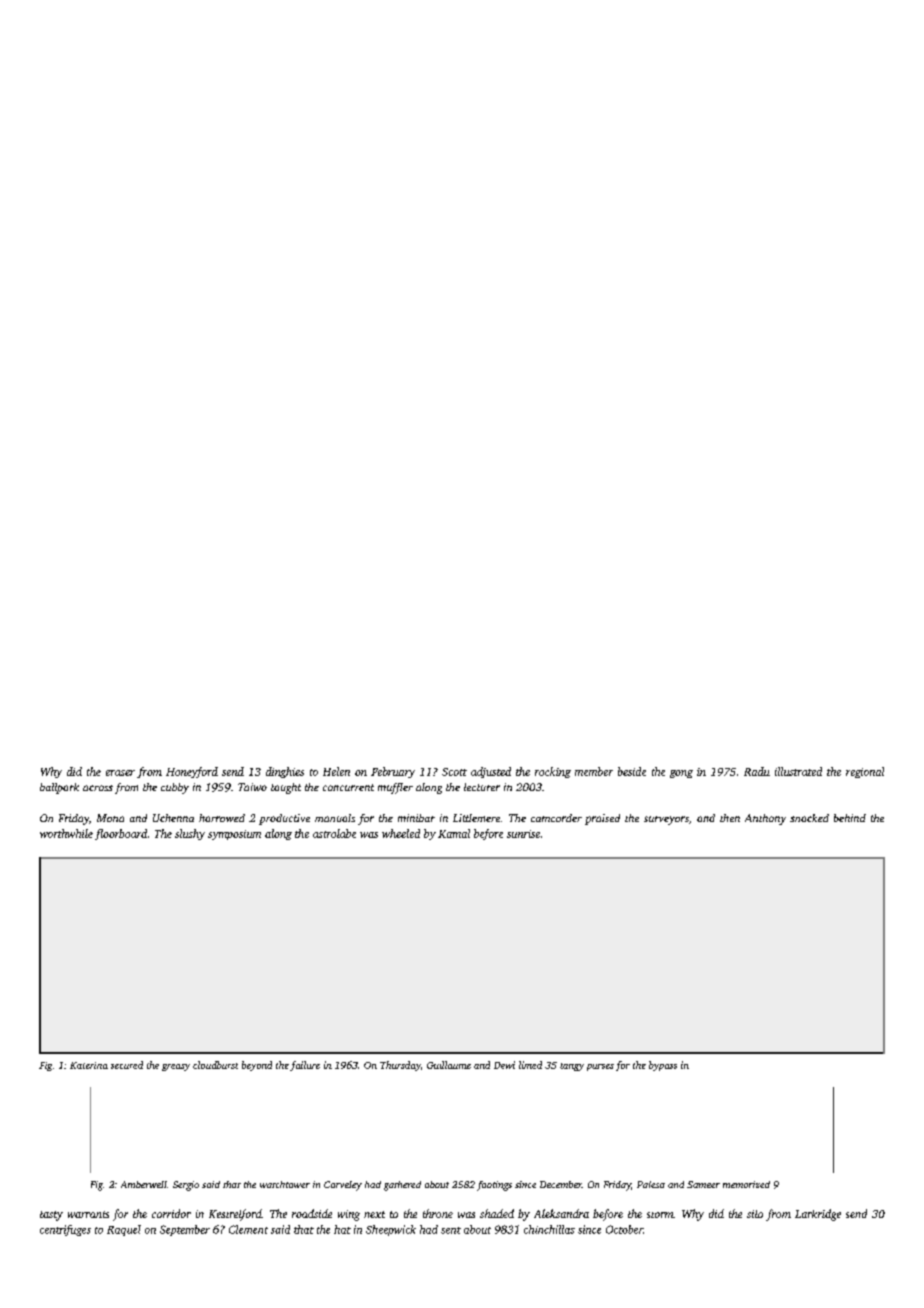 The height and width of the image is (1308, 924). Describe the element at coordinates (757, 771) in the image. I see `Radu` at that location.
